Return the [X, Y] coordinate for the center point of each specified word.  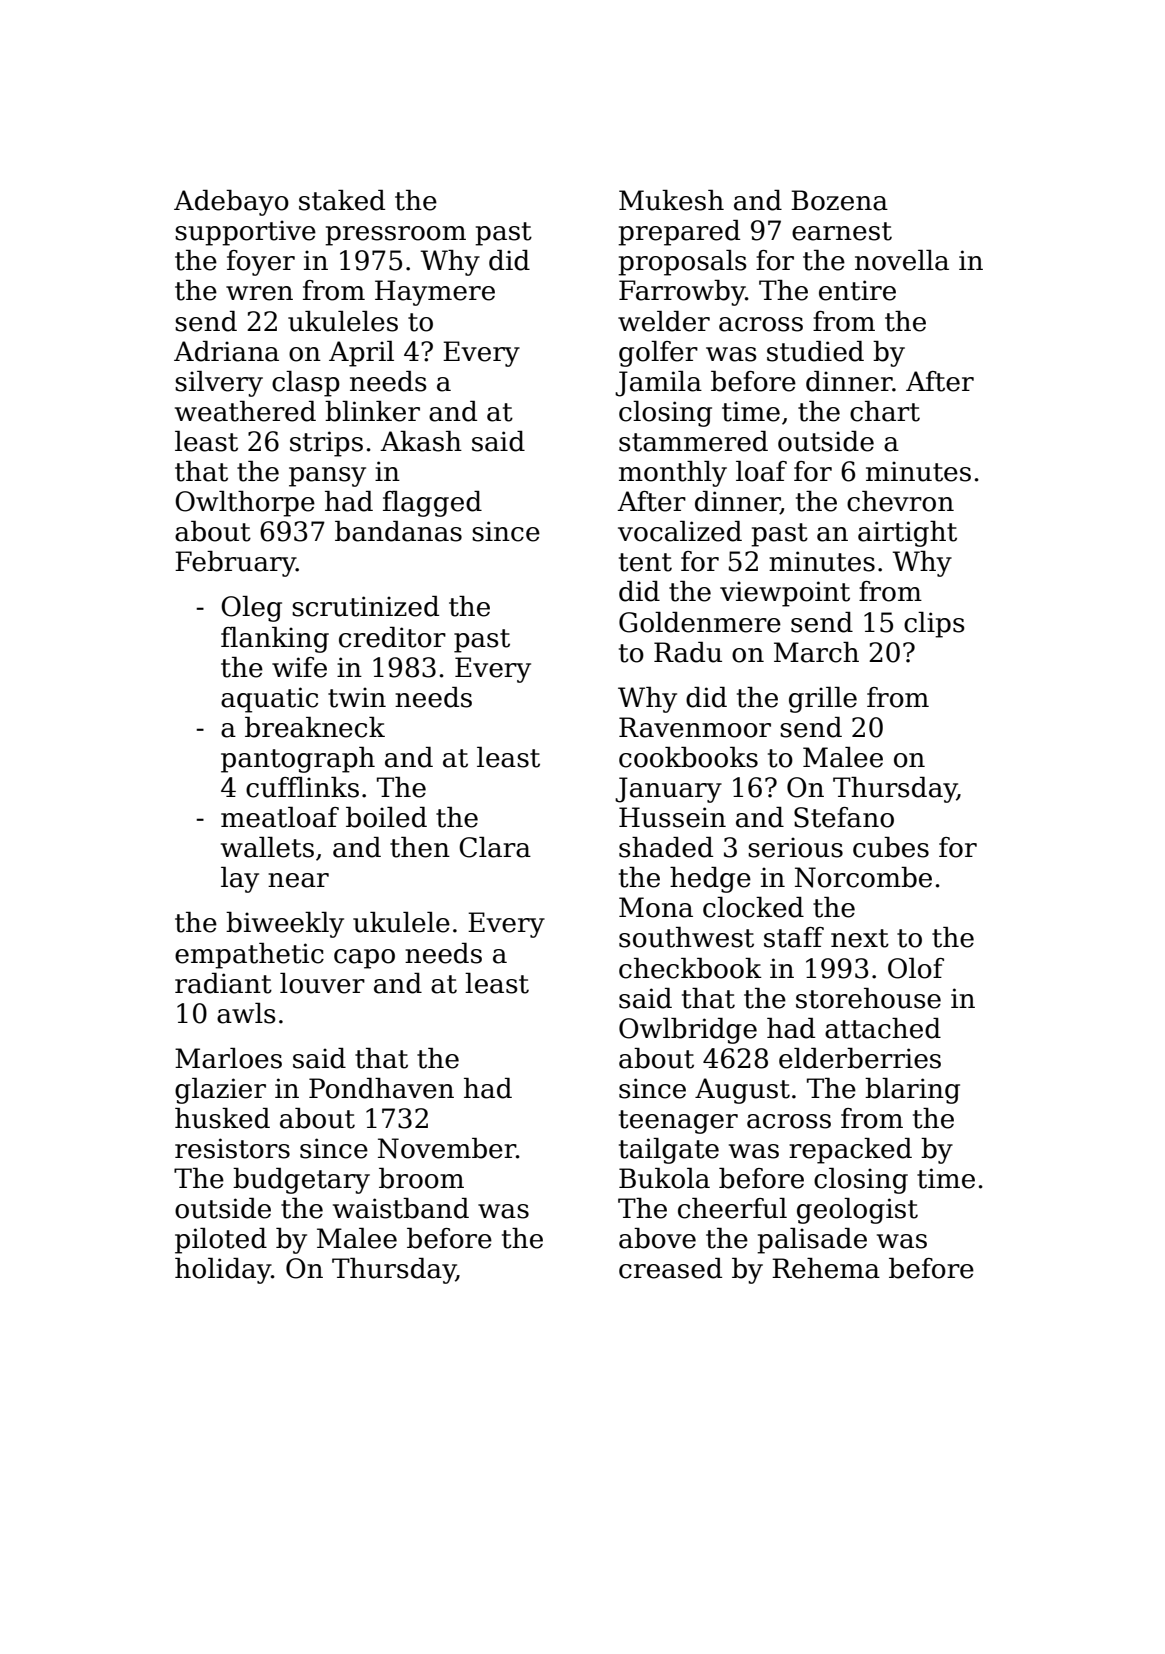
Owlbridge [688, 1031]
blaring [912, 1091]
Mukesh [671, 200]
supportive [245, 233]
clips [934, 625]
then [420, 847]
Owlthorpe [245, 504]
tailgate [669, 1151]
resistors [232, 1148]
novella [902, 260]
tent [645, 562]
